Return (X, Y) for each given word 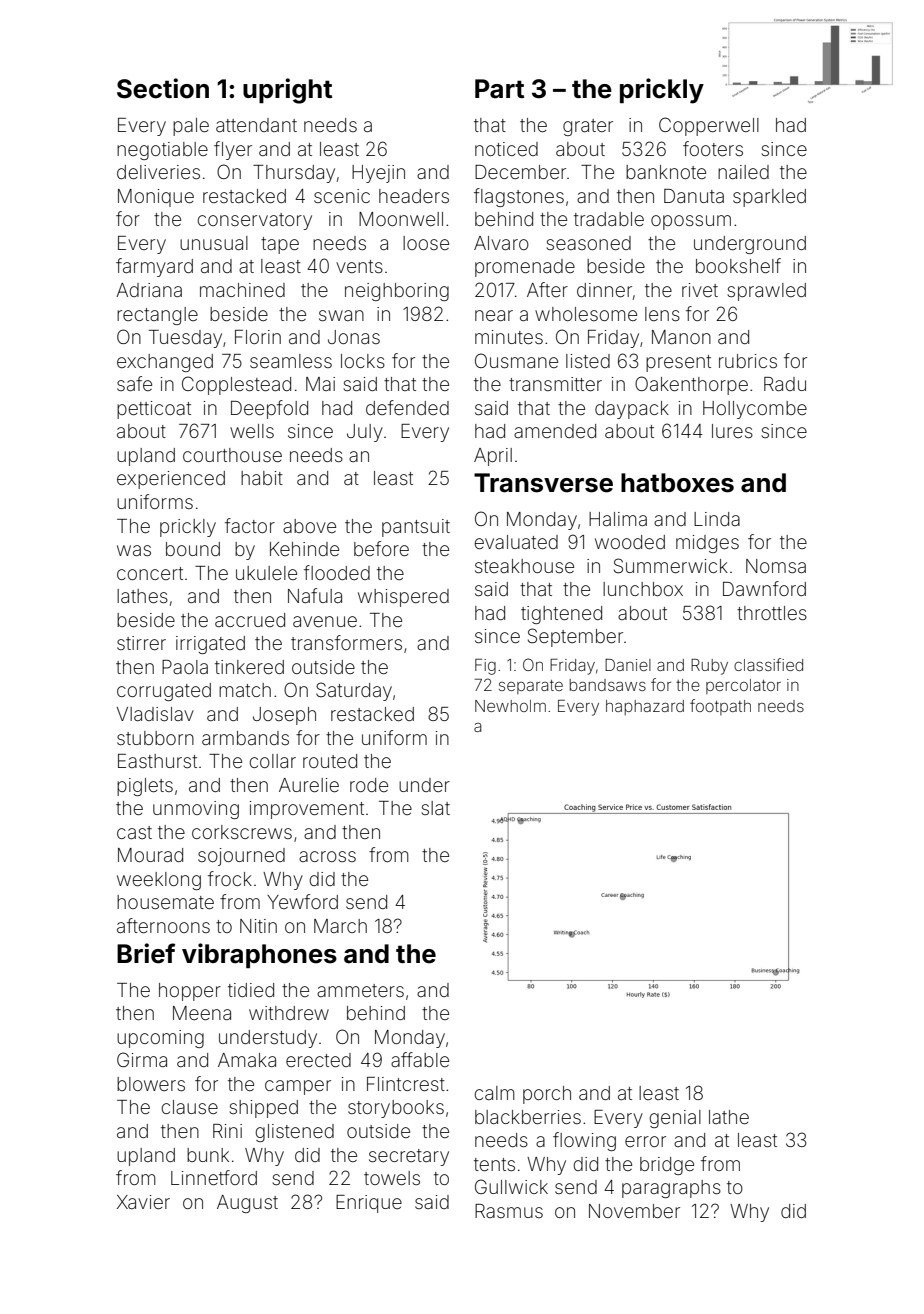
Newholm (510, 706)
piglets (145, 787)
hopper (190, 992)
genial (675, 1119)
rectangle (157, 316)
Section (163, 88)
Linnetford (214, 1177)
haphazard (645, 707)
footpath (720, 707)
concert (150, 573)
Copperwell (709, 126)
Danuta (694, 196)
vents (359, 266)
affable (420, 1059)
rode (369, 785)
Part (499, 89)
